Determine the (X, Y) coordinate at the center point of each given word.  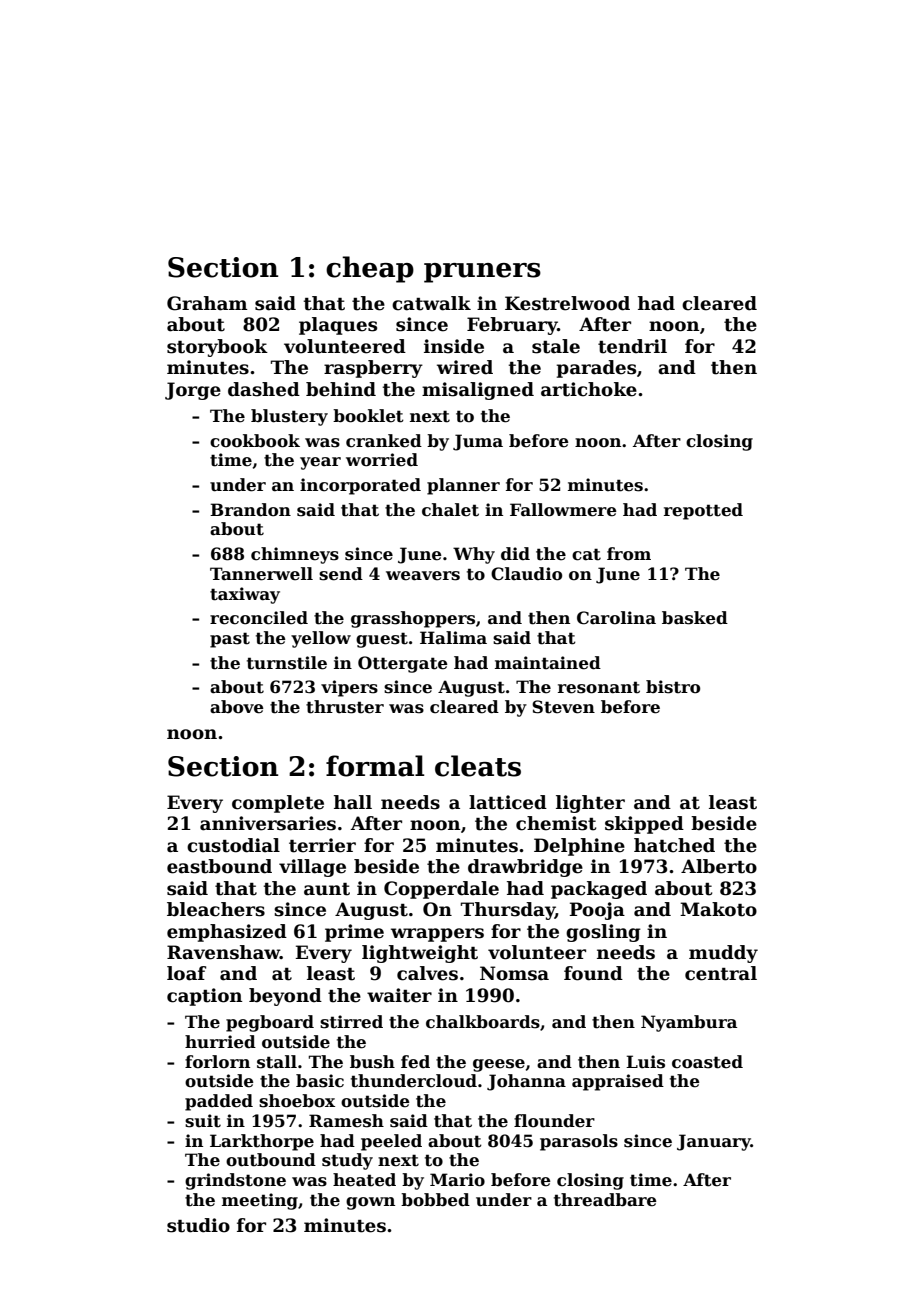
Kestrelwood (567, 303)
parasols (579, 1142)
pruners (482, 273)
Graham (207, 303)
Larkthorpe (262, 1142)
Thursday (508, 911)
